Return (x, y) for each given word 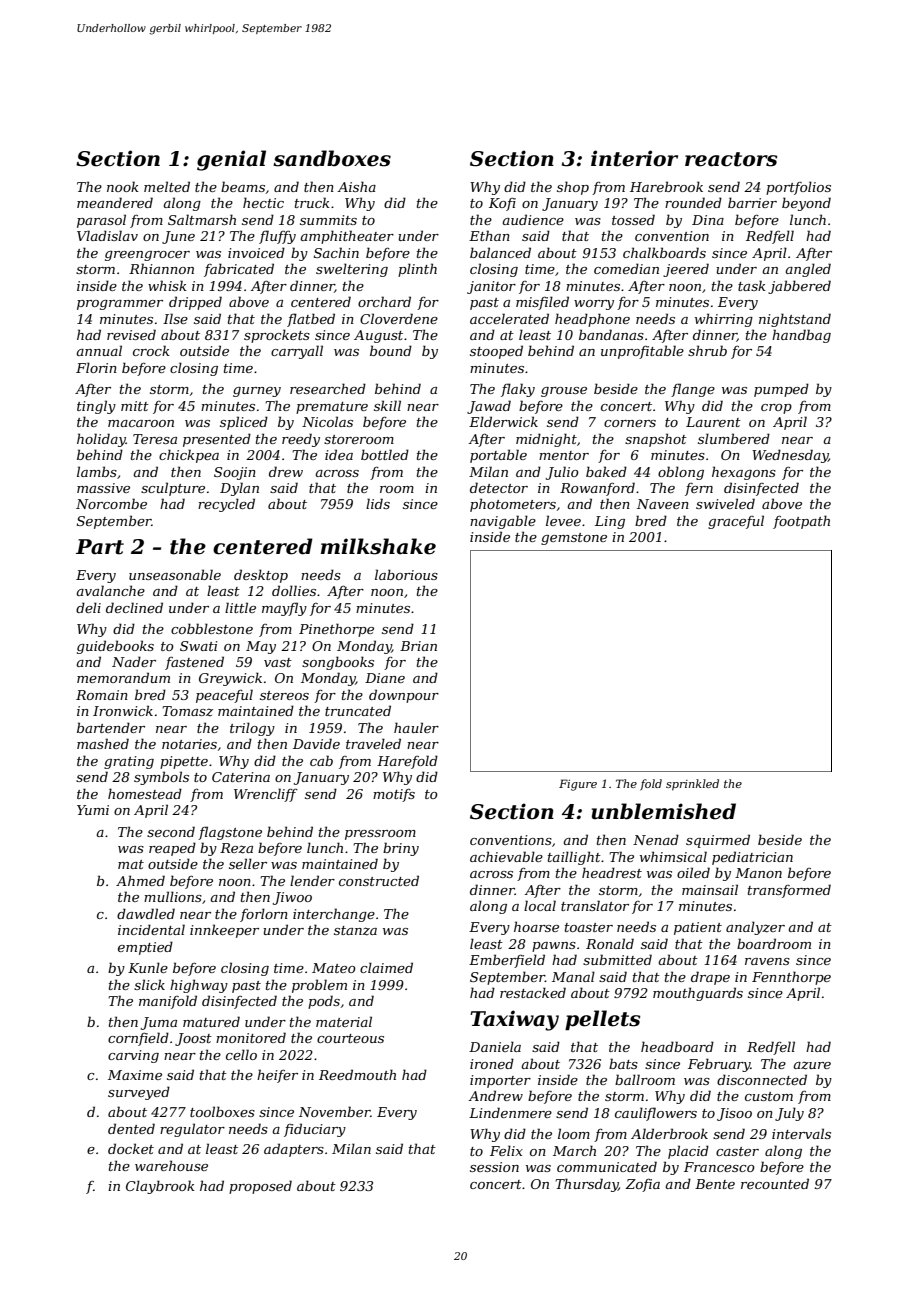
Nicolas (327, 421)
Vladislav (107, 235)
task (752, 285)
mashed (103, 743)
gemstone (574, 539)
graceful (736, 522)
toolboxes (222, 1111)
